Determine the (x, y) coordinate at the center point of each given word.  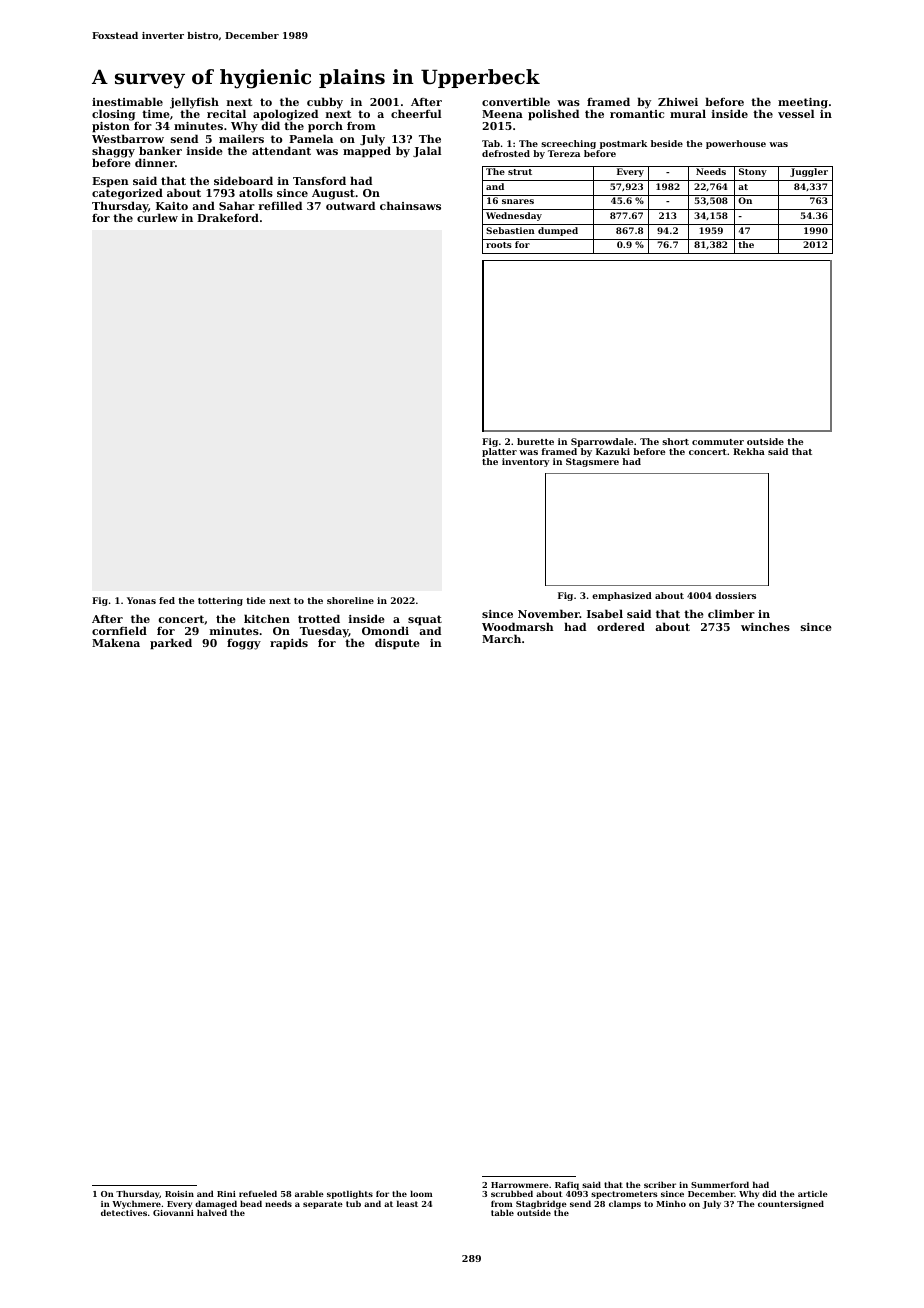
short (675, 441)
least (407, 1203)
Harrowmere (520, 1185)
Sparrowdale (602, 442)
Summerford (720, 1184)
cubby (325, 103)
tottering (220, 601)
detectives (124, 1213)
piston (111, 127)
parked (171, 644)
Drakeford (228, 217)
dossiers (735, 595)
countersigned (791, 1204)
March (501, 638)
